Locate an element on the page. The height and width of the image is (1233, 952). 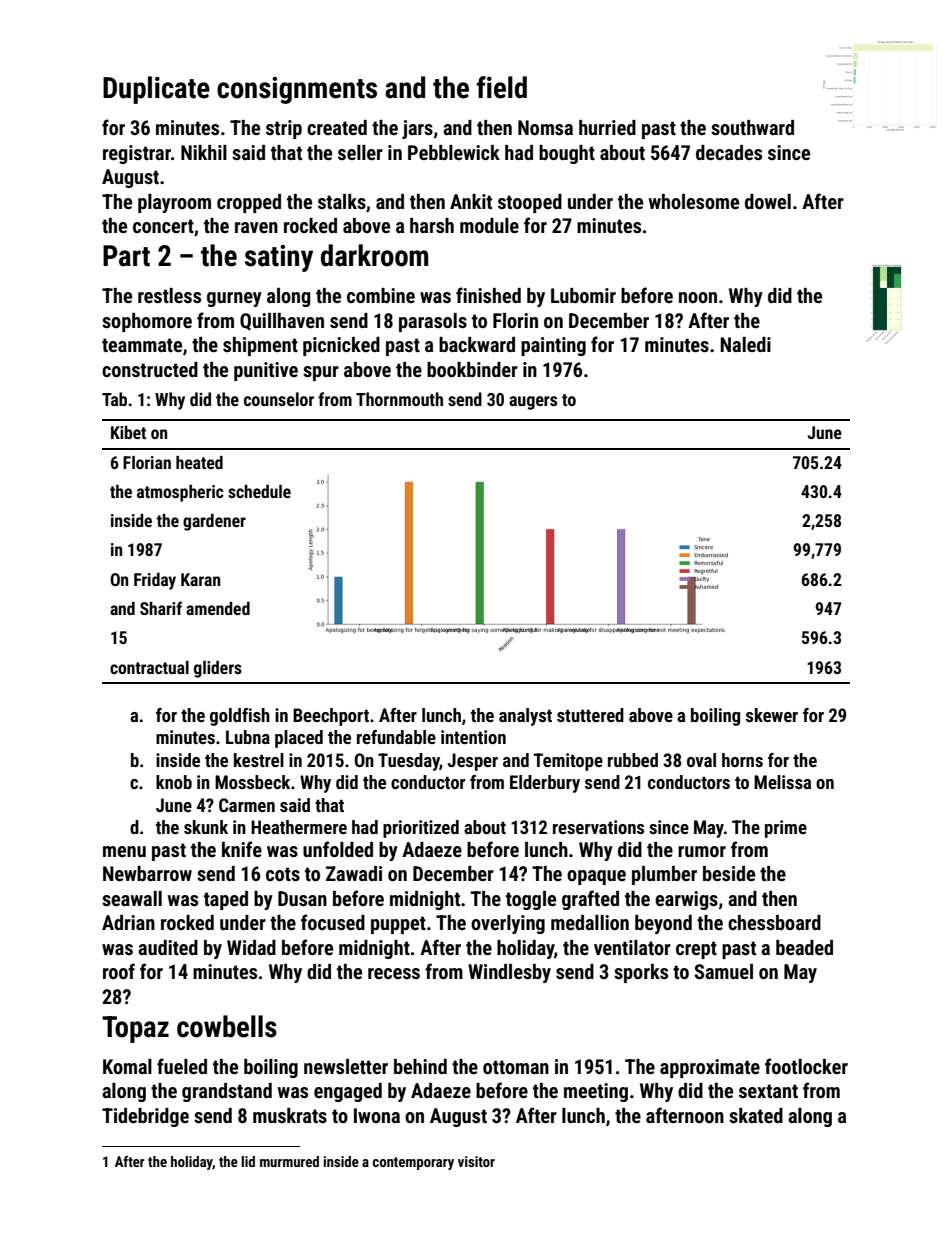
skewer is located at coordinates (772, 715).
